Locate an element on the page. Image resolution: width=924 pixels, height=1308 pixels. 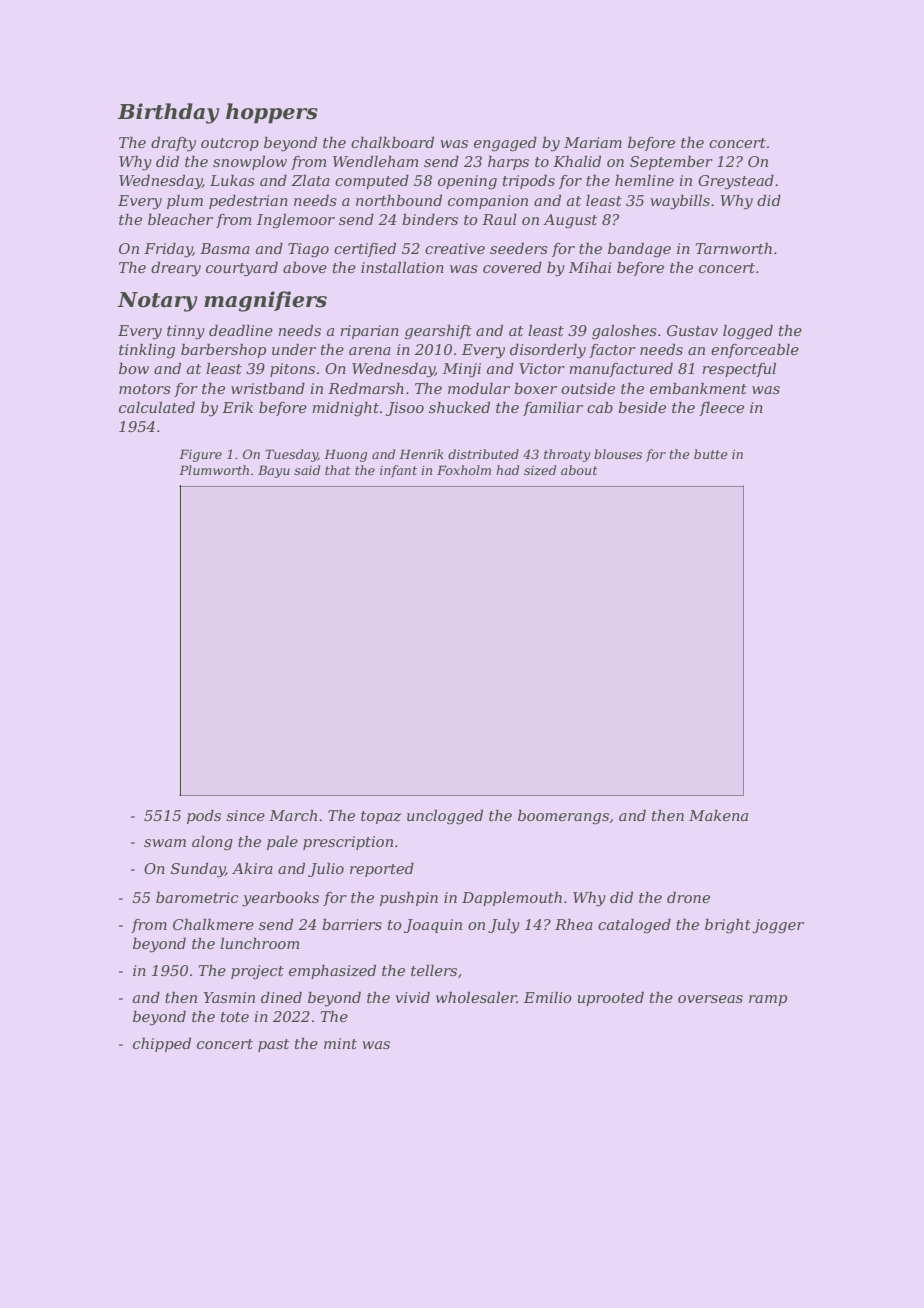
Dapplemouth is located at coordinates (512, 898).
